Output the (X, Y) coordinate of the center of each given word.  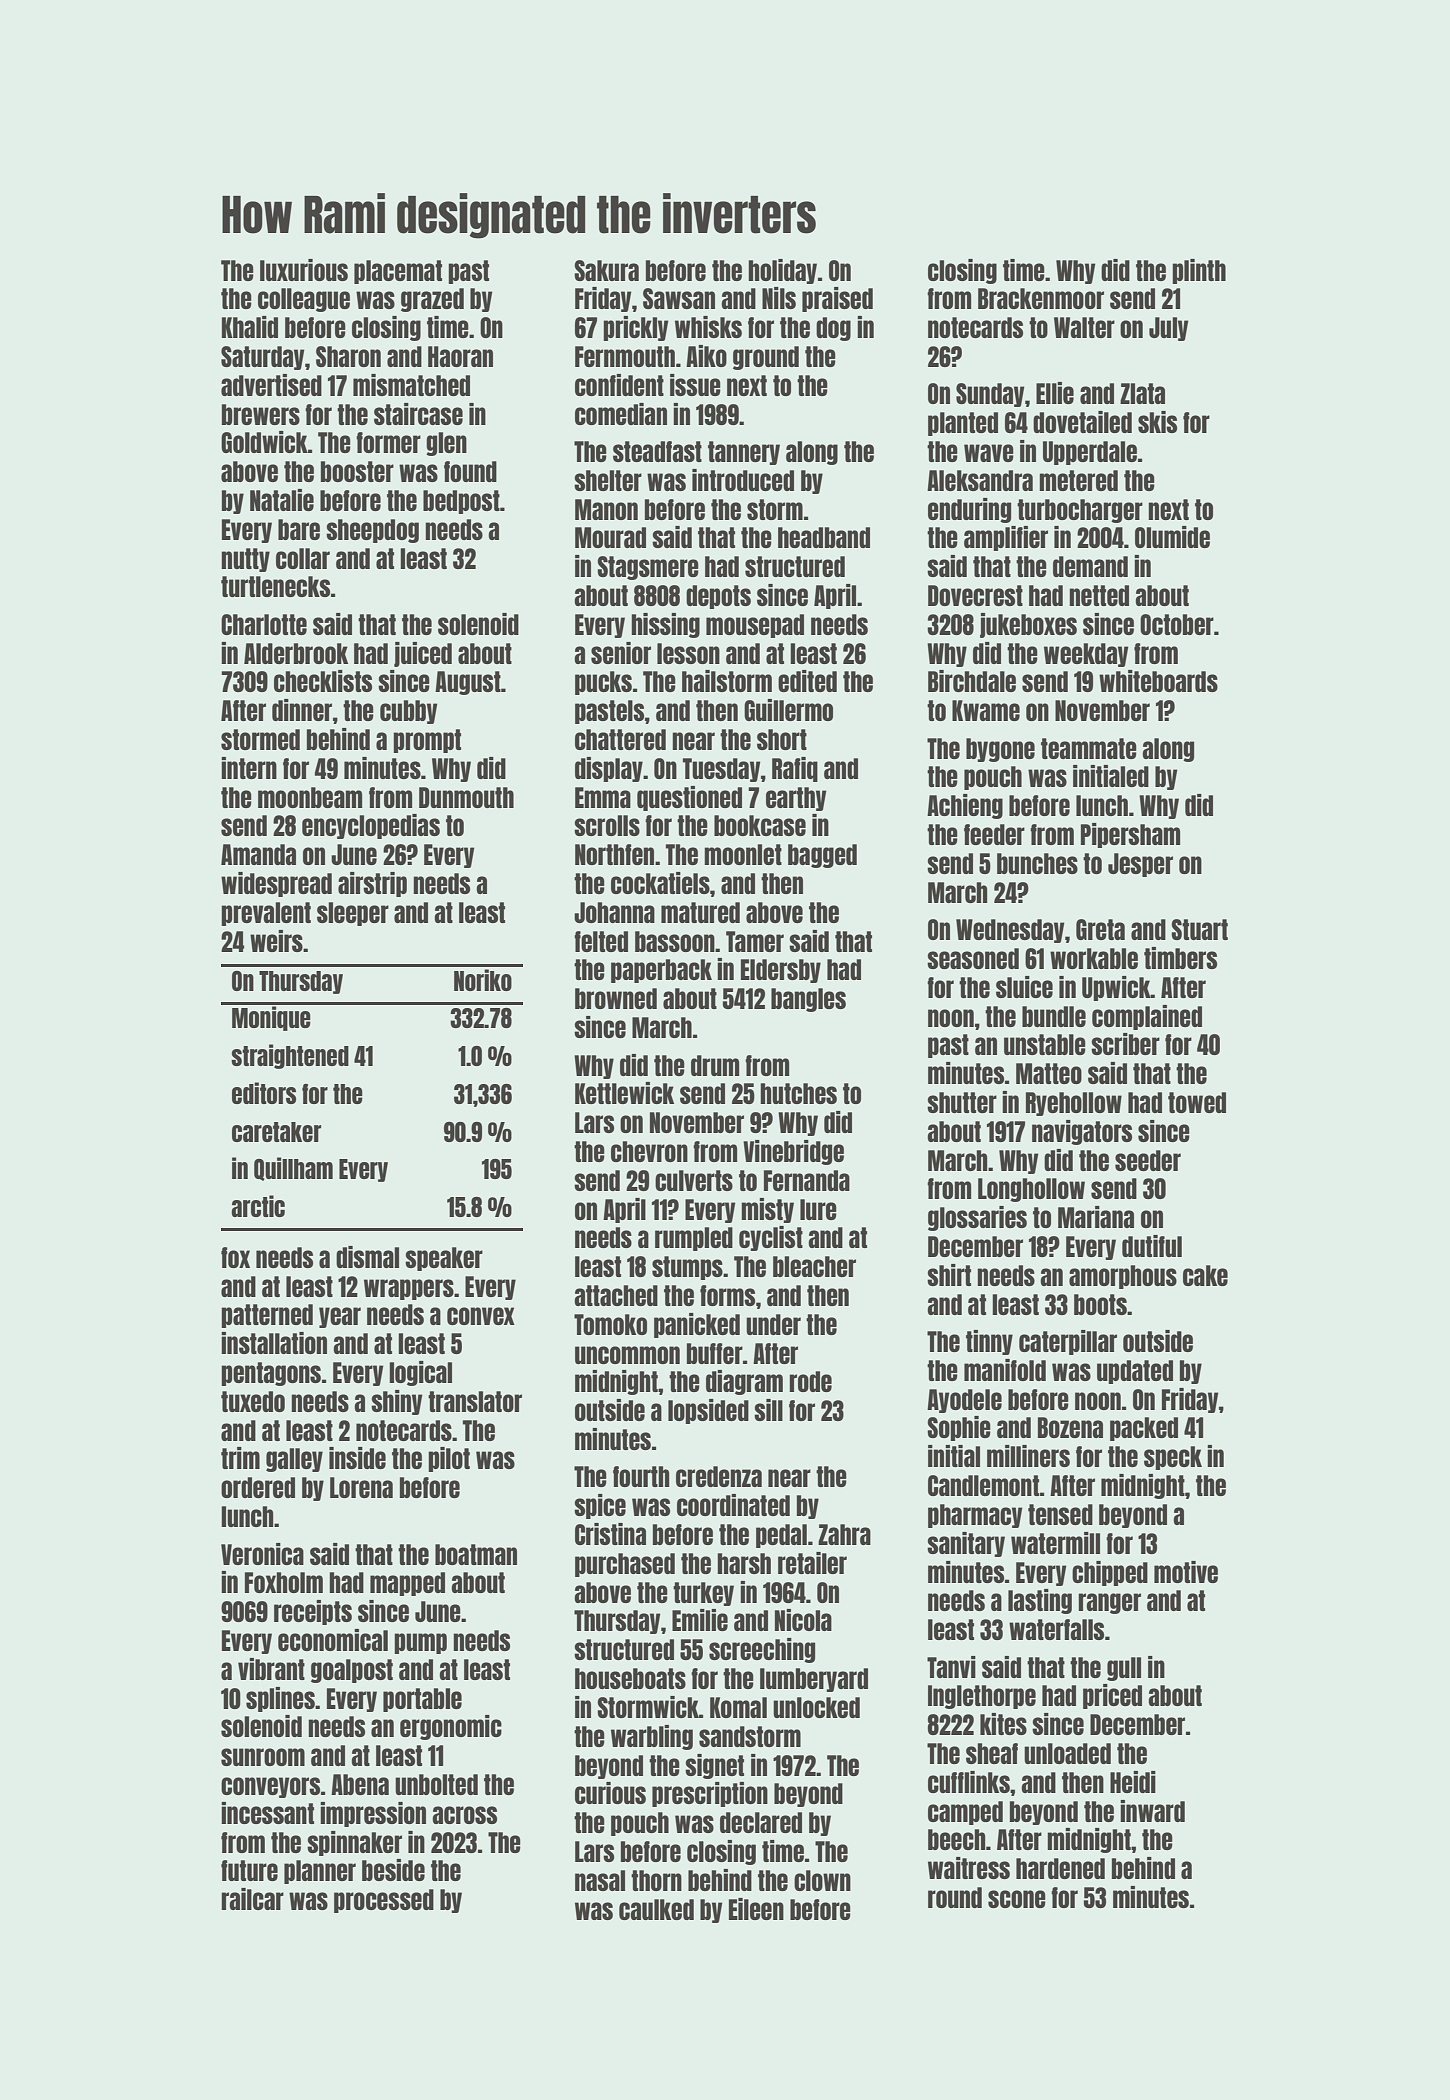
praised (837, 299)
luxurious (304, 270)
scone (1017, 1899)
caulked (656, 1909)
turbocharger (1080, 511)
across (464, 1815)
